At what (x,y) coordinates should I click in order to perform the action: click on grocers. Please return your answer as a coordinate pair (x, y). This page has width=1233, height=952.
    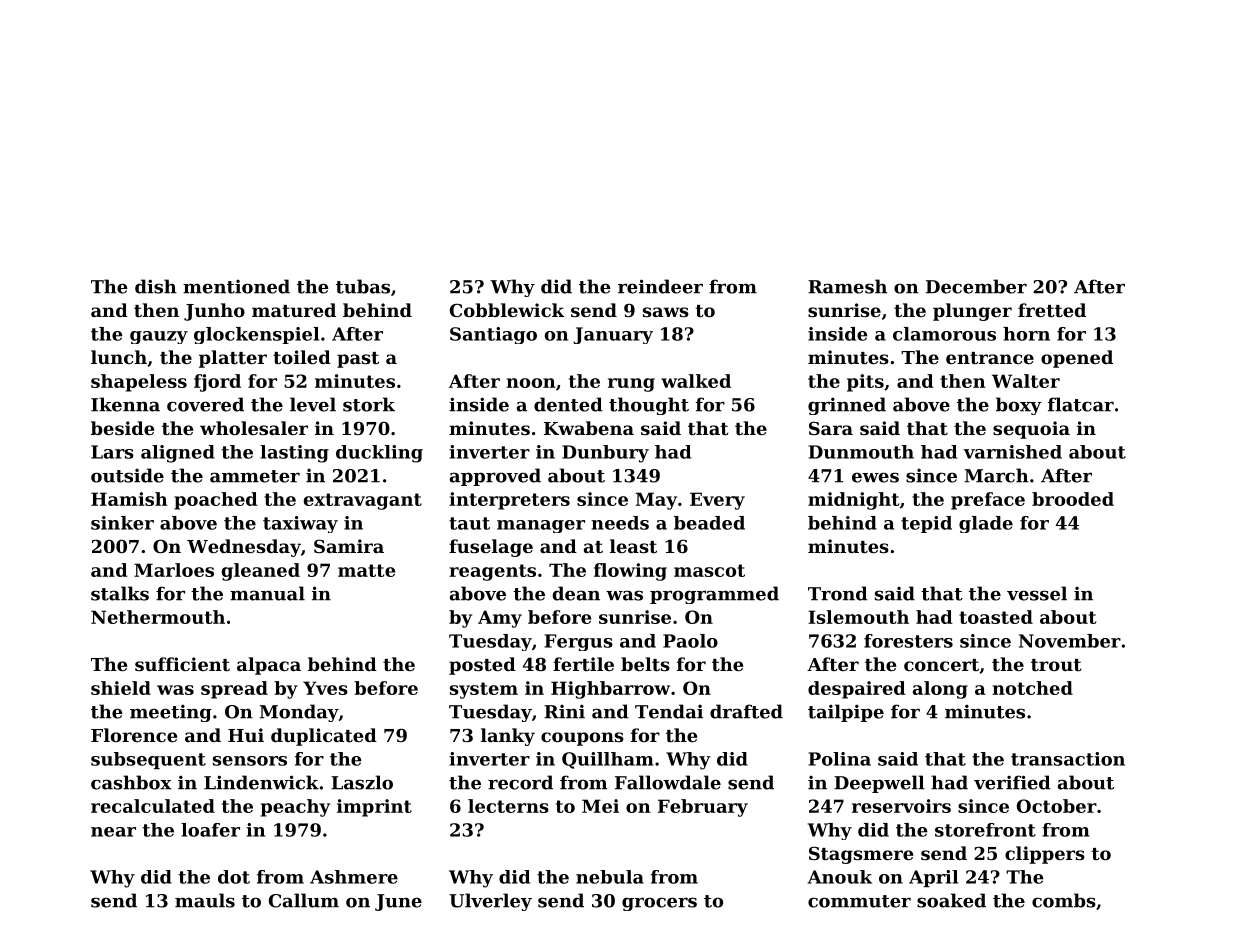
    Looking at the image, I should click on (659, 904).
